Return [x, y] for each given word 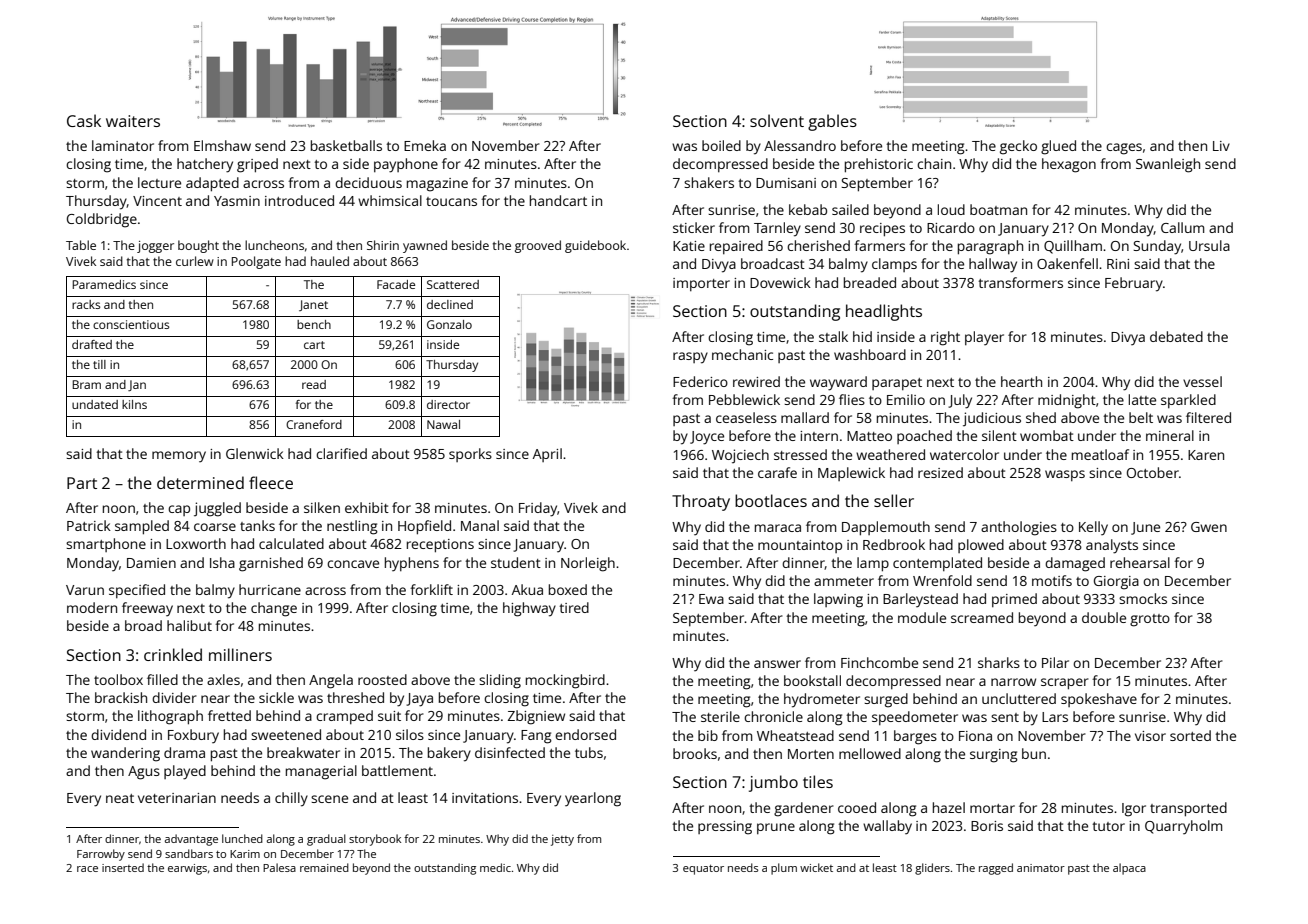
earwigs [187, 869]
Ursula [1209, 245]
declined [450, 304]
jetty [562, 840]
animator [1041, 868]
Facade [396, 284]
